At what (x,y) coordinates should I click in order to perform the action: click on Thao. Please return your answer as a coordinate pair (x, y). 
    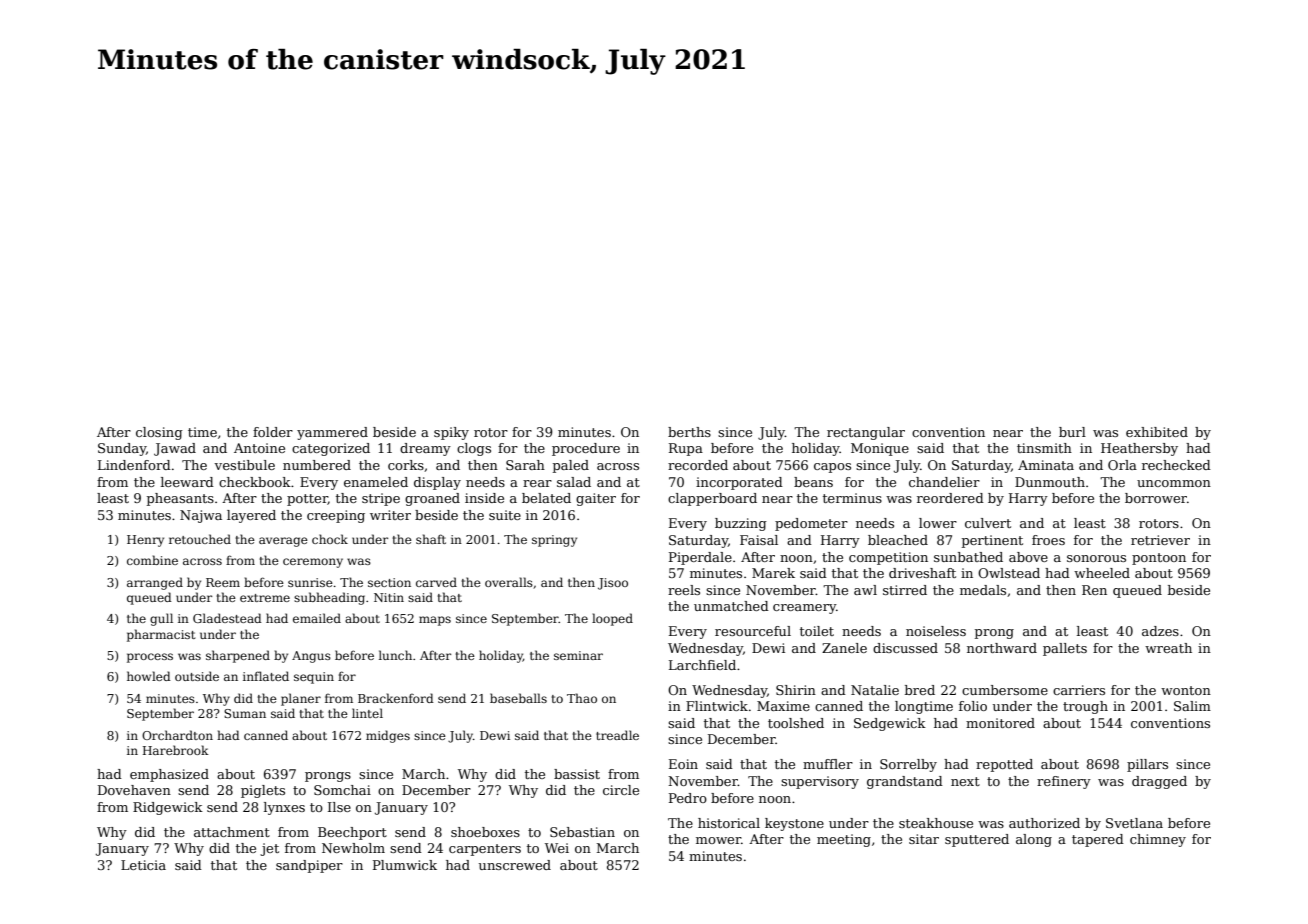
    Looking at the image, I should click on (582, 698).
